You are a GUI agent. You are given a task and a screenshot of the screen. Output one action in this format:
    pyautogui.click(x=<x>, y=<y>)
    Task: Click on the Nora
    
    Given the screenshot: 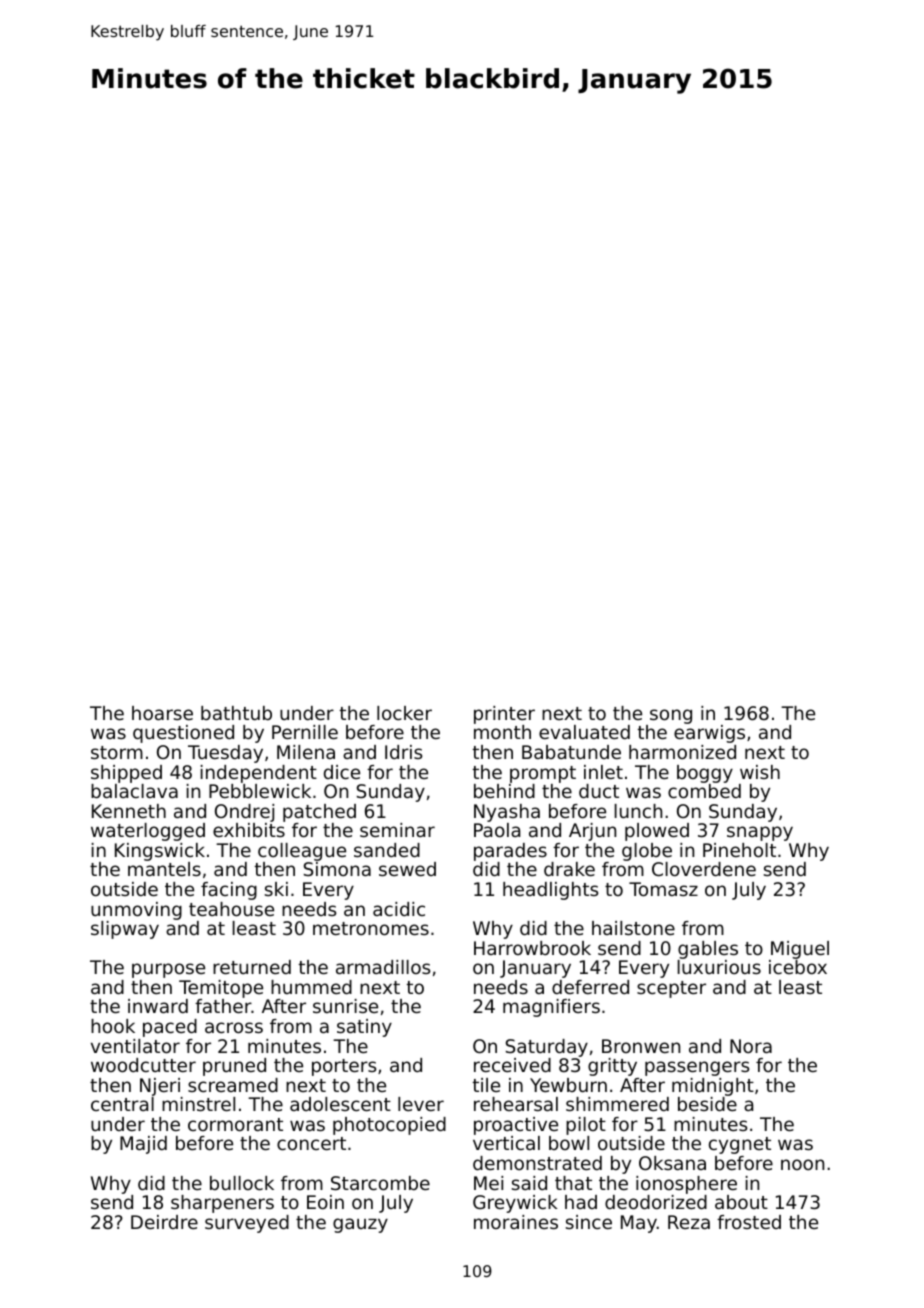 What is the action you would take?
    pyautogui.click(x=751, y=1046)
